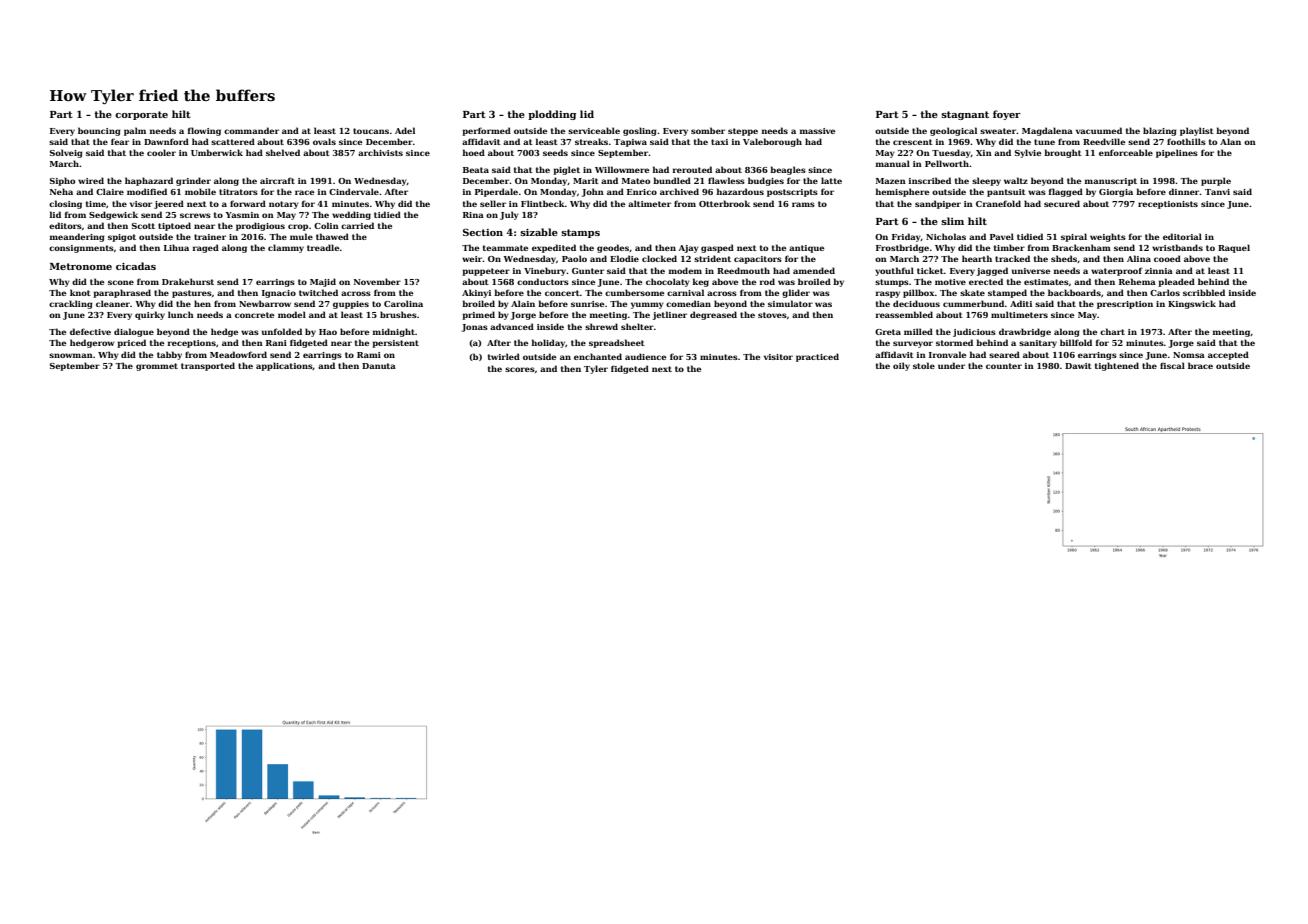 Image resolution: width=1308 pixels, height=924 pixels. Describe the element at coordinates (169, 355) in the document. I see `tabby` at that location.
